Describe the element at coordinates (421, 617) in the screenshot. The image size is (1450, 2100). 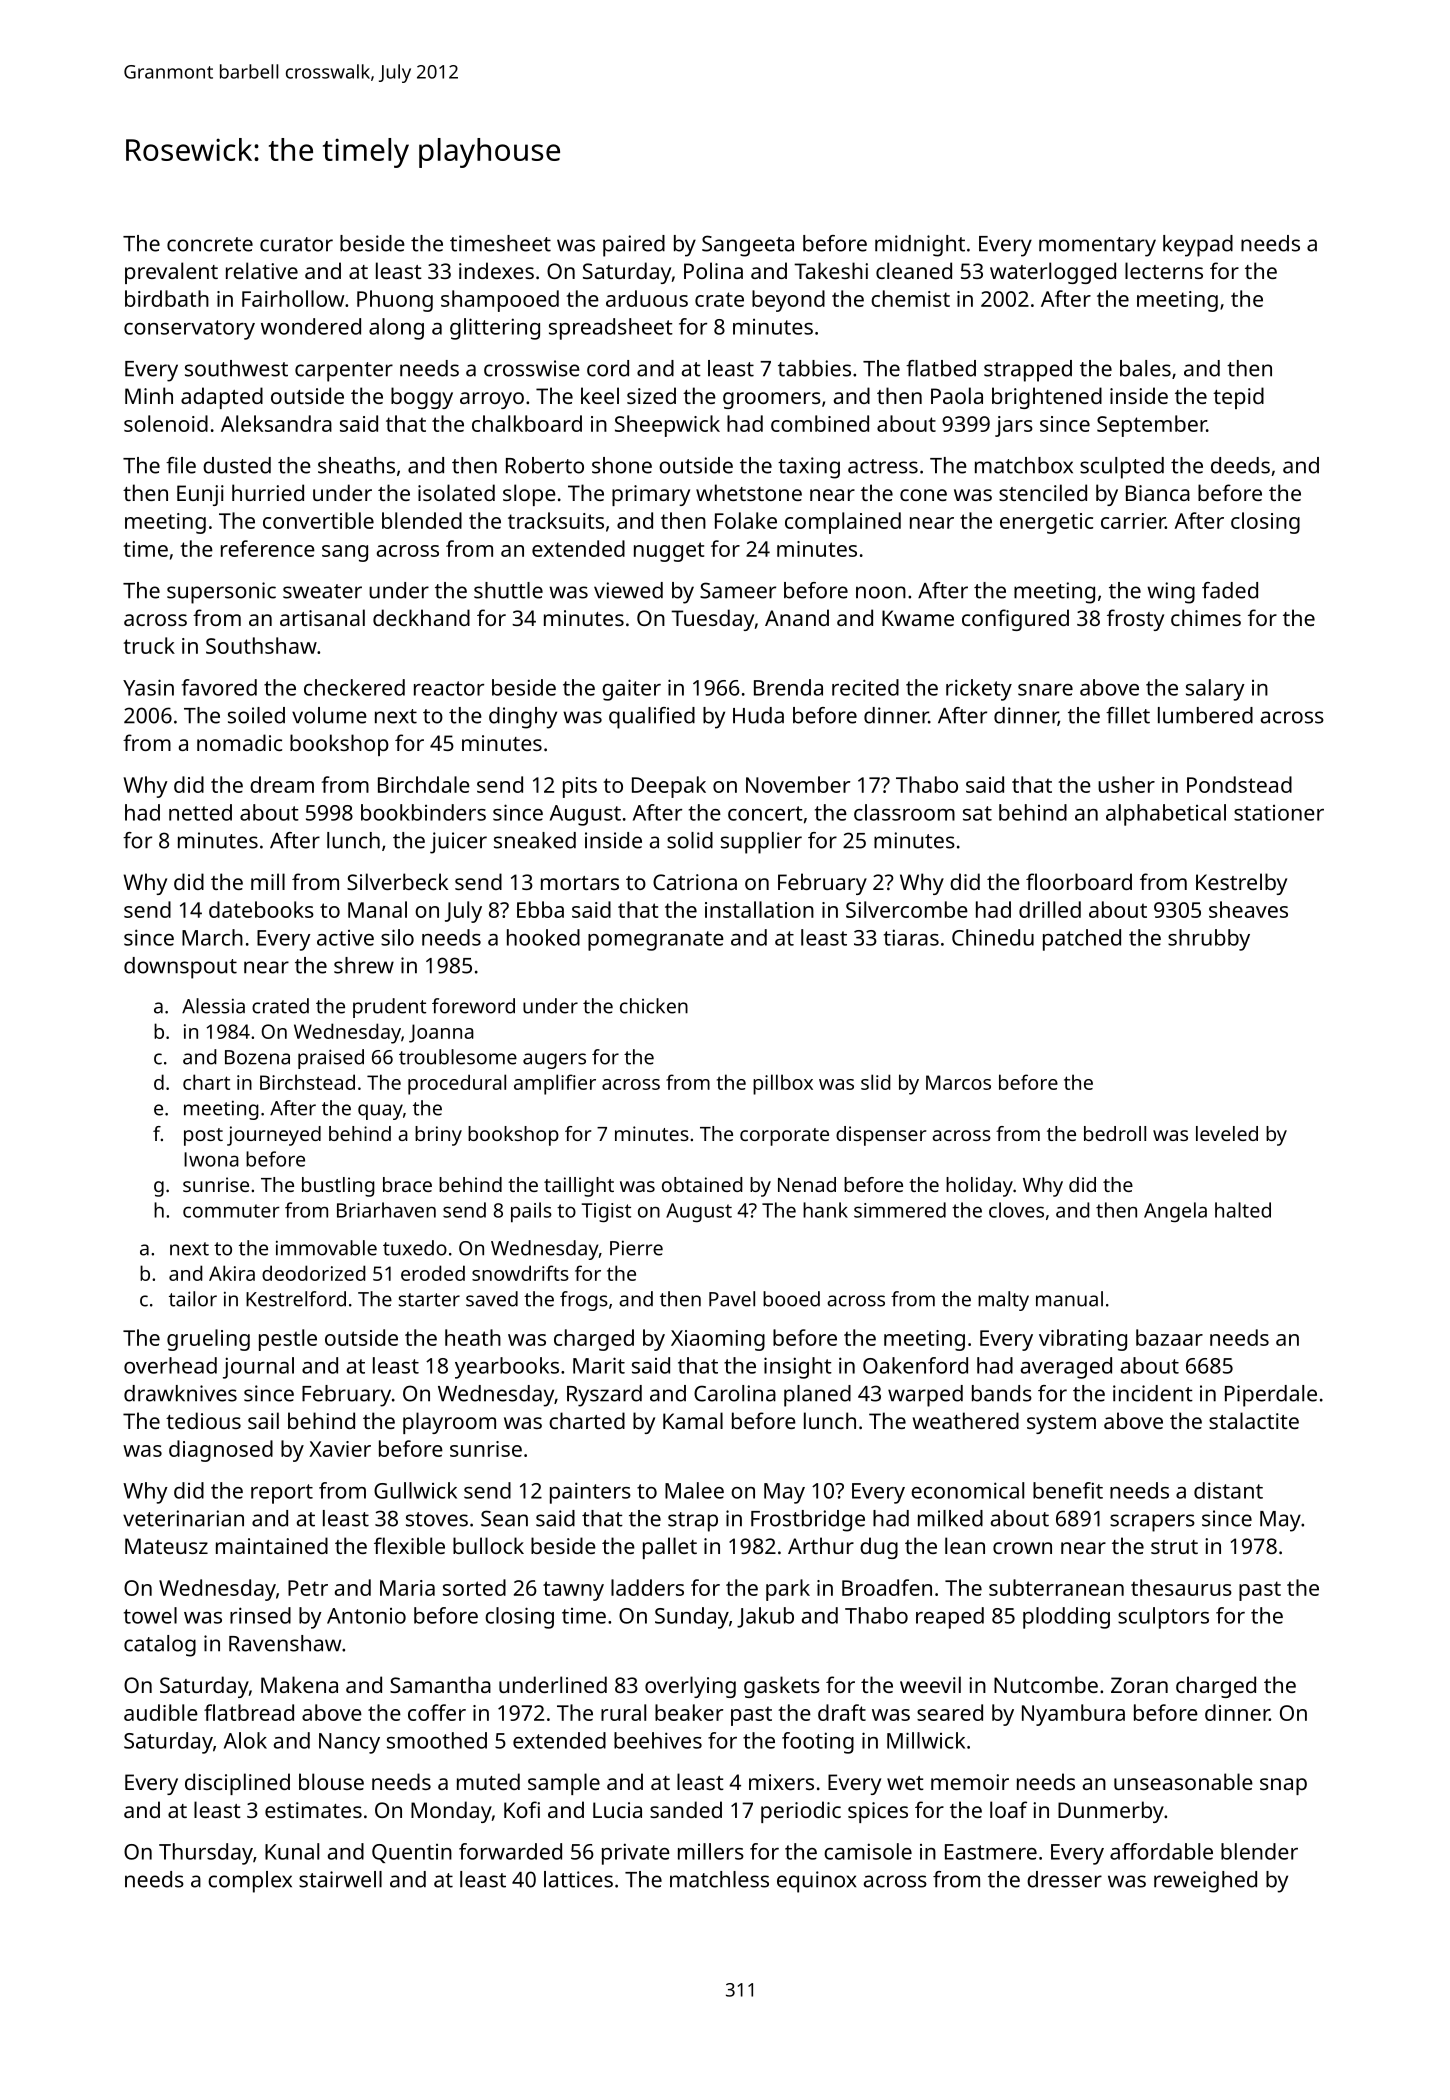
I see `deckhand` at that location.
